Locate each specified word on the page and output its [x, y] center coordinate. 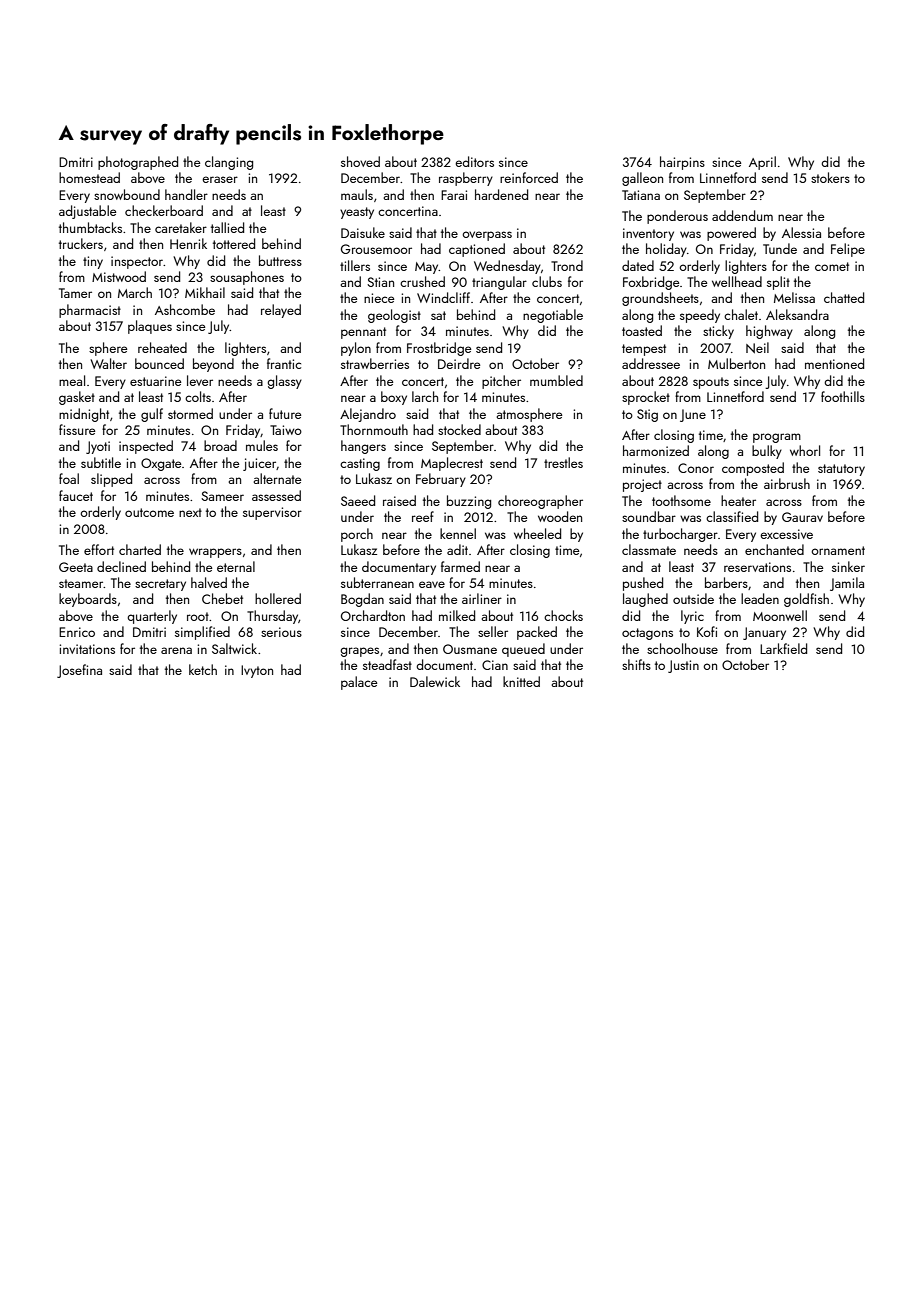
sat [438, 315]
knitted [521, 681]
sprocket [646, 398]
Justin [683, 666]
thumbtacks [90, 227]
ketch [203, 669]
